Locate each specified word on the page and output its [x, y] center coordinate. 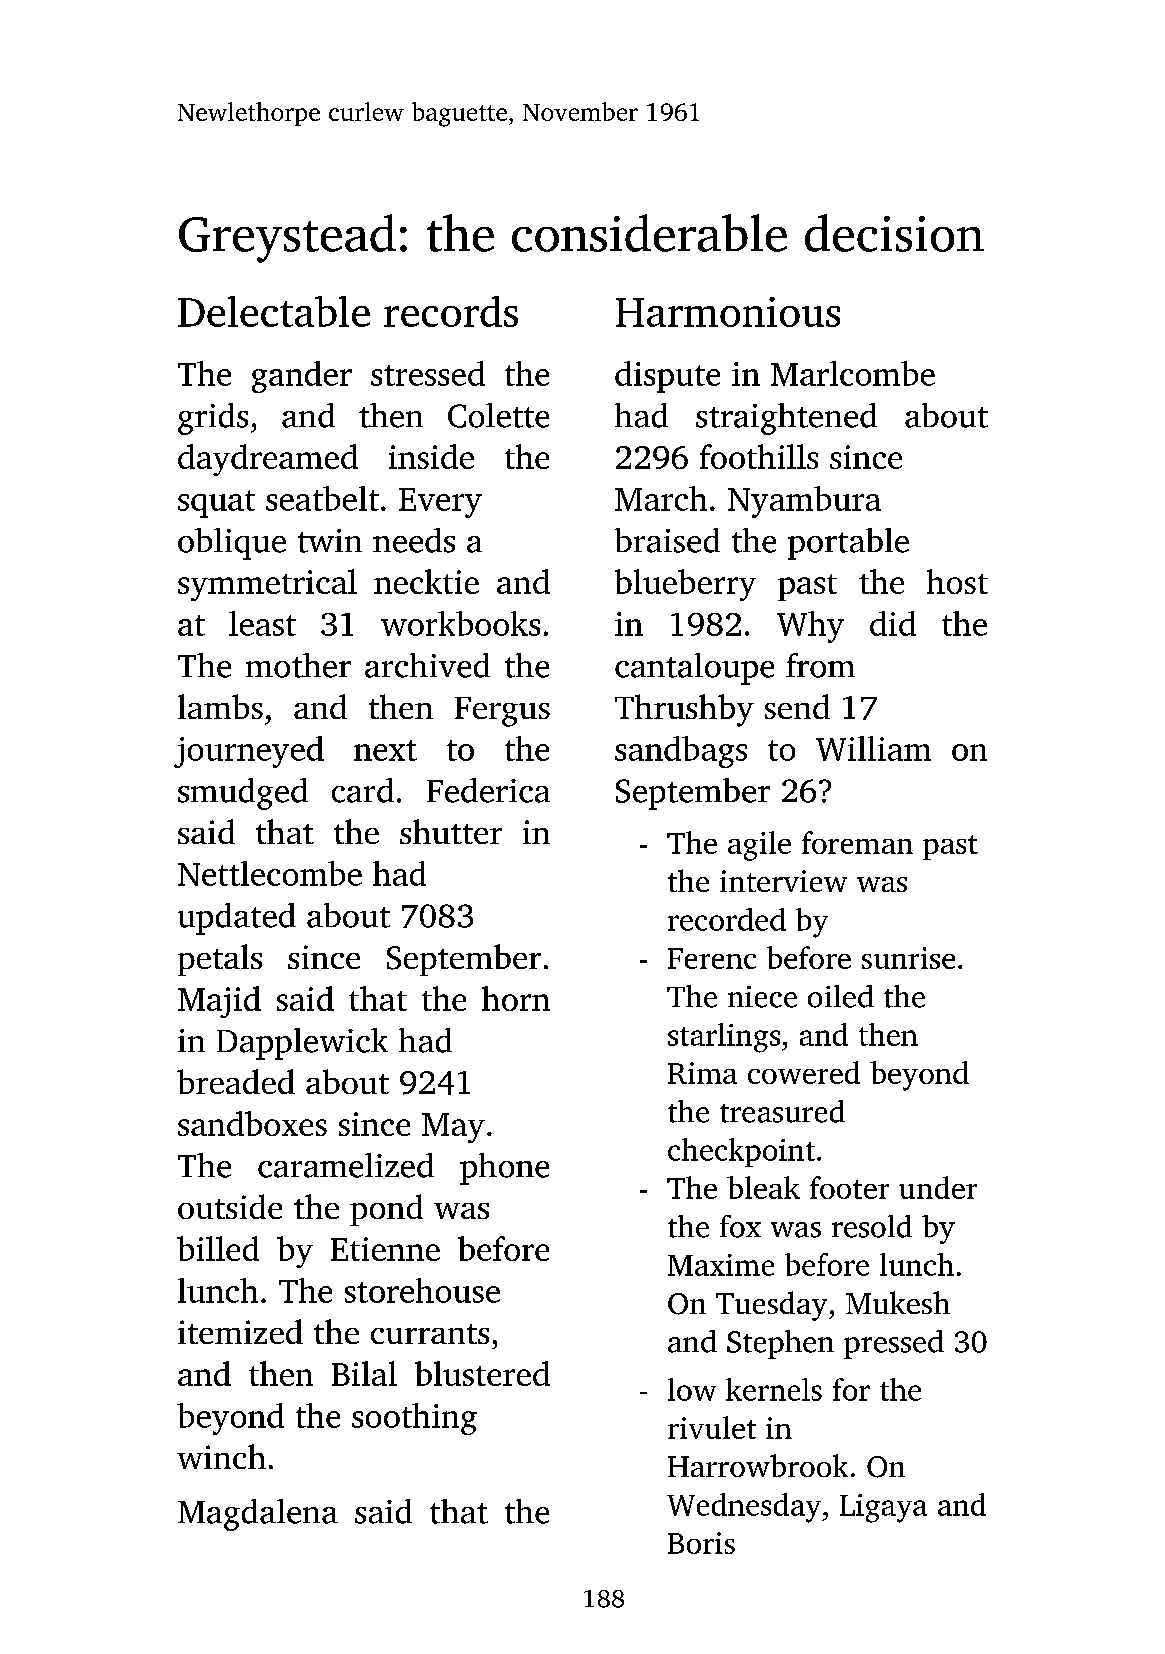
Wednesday [744, 1508]
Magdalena [258, 1515]
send [797, 706]
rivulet [712, 1427]
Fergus [502, 712]
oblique [232, 544]
